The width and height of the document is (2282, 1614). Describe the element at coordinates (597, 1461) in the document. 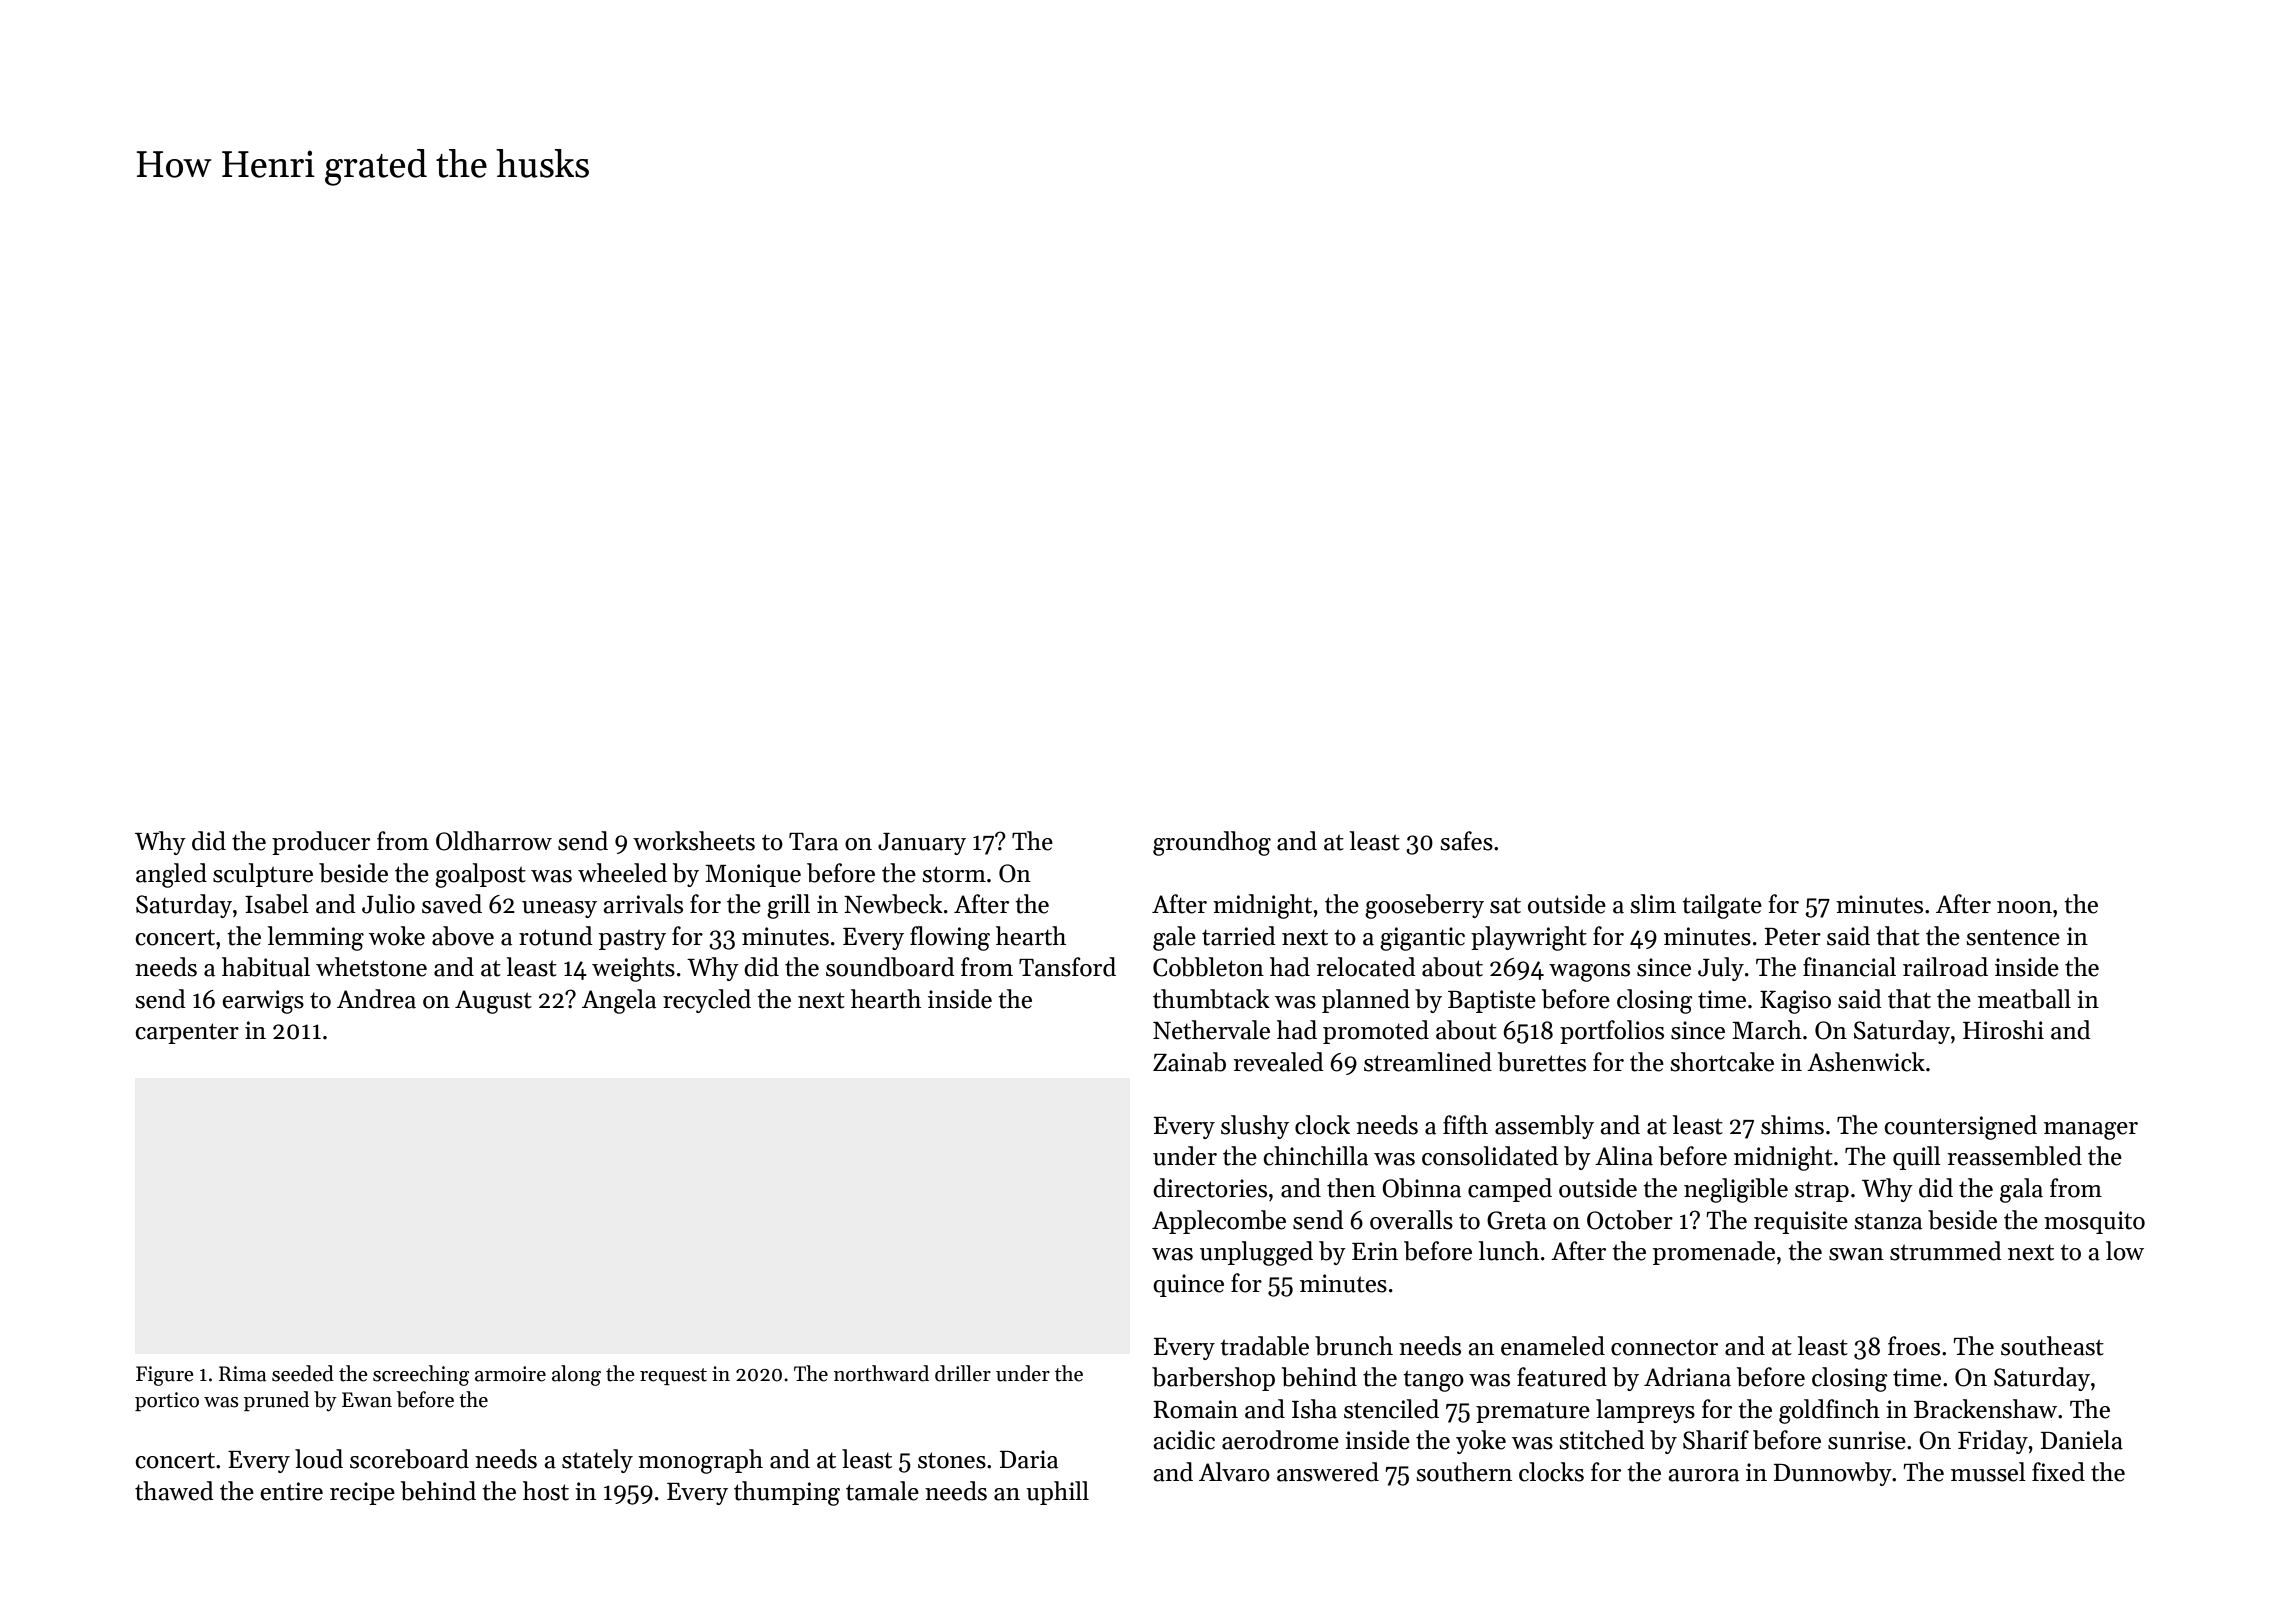

I see `stately` at that location.
